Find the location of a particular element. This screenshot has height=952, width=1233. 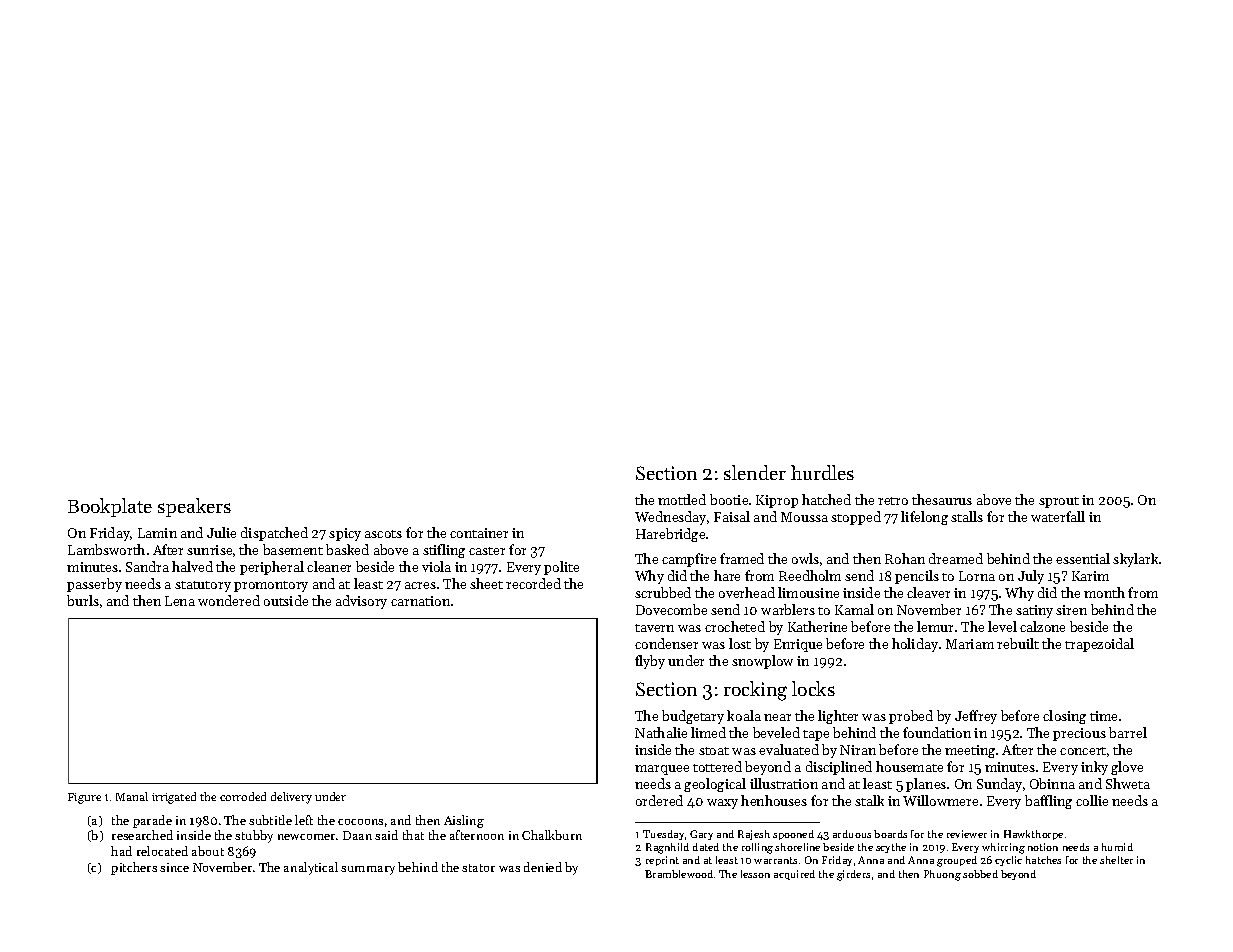

container is located at coordinates (479, 533).
